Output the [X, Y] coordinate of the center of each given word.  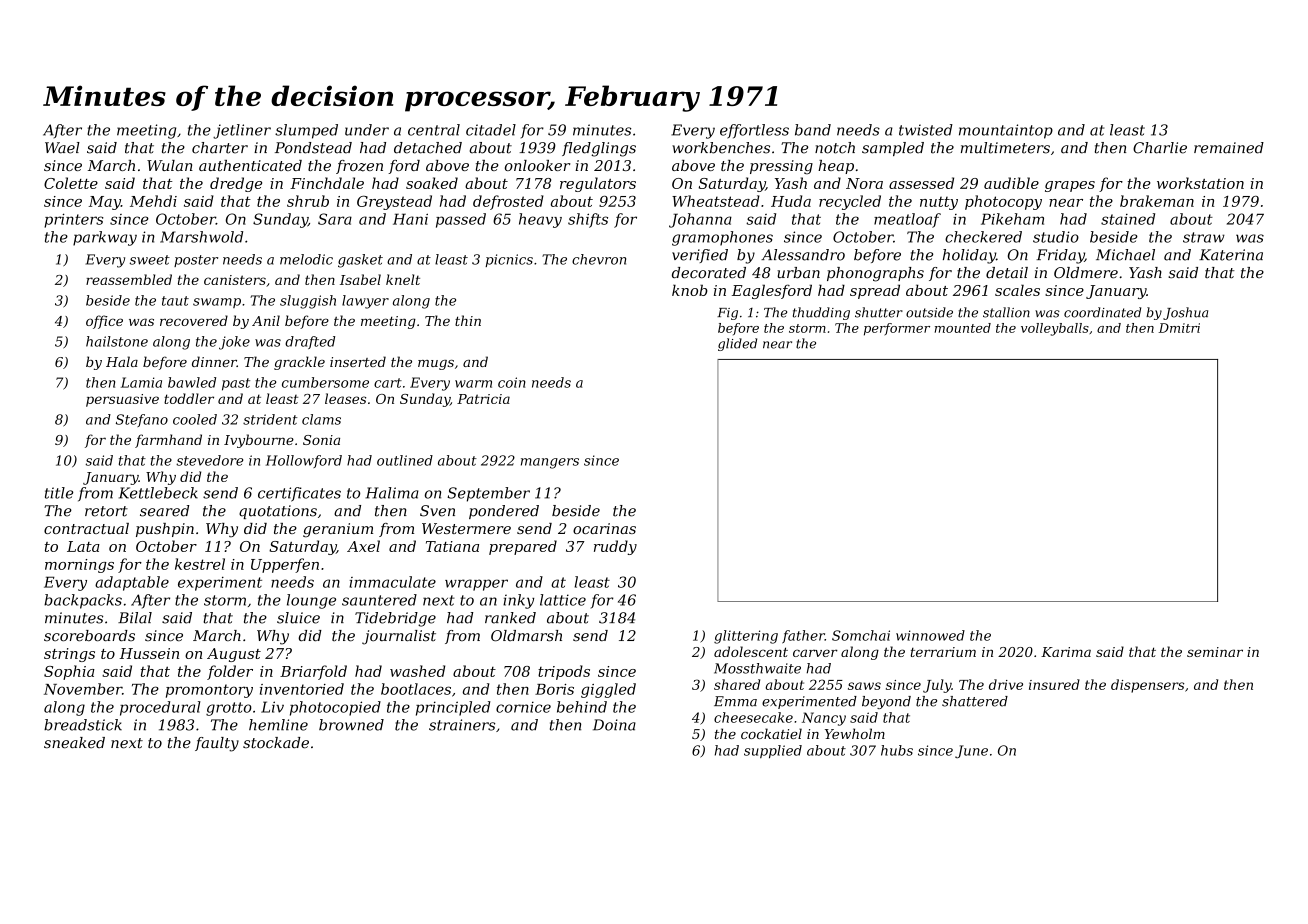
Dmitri [1179, 328]
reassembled [129, 279]
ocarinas [604, 528]
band [813, 130]
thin [468, 320]
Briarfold [313, 672]
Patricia [483, 399]
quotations [278, 512]
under [367, 130]
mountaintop [1006, 131]
